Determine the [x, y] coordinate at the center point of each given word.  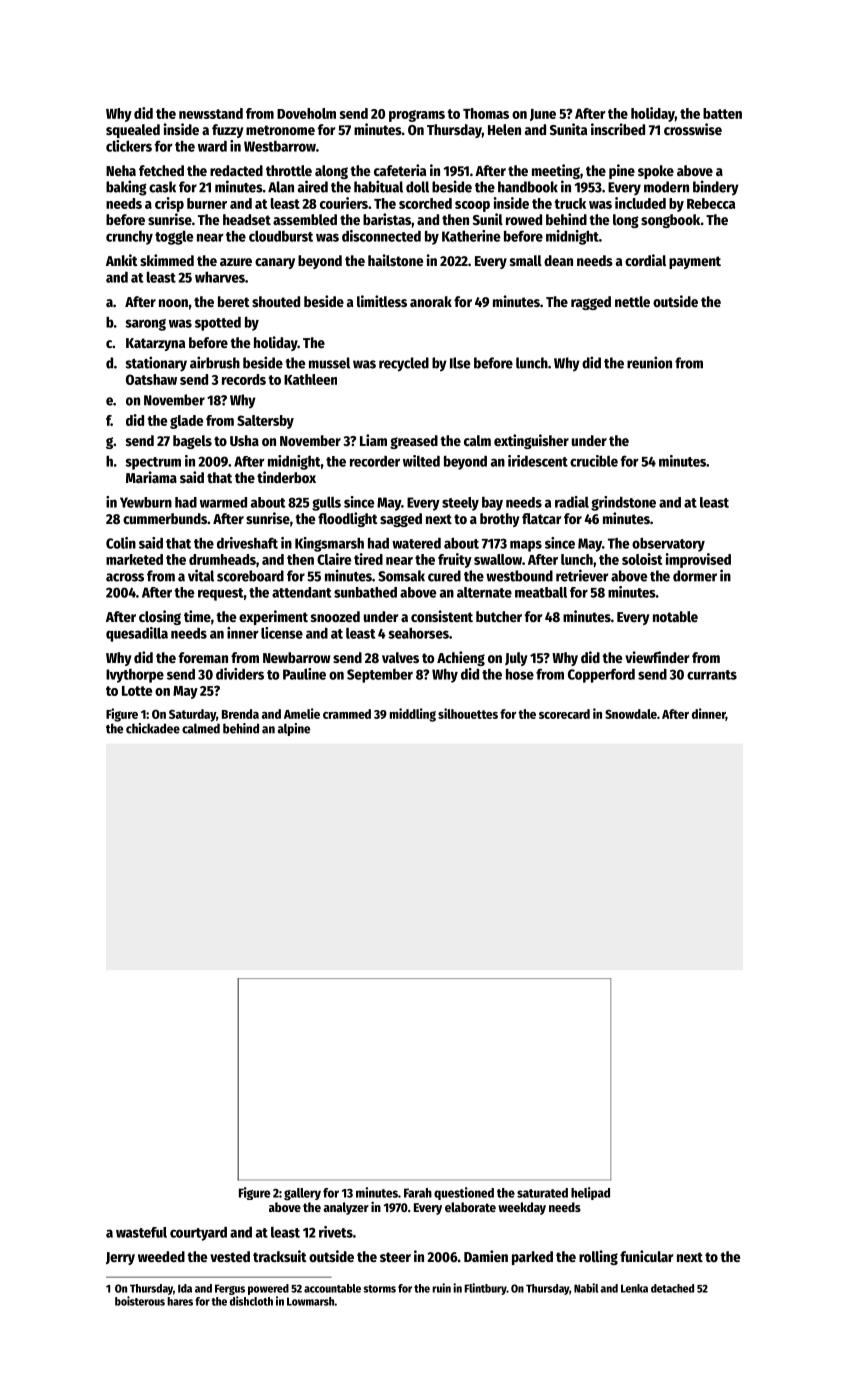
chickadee [153, 728]
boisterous [140, 1301]
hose [520, 674]
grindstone [623, 503]
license [282, 633]
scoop [472, 206]
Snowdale [631, 714]
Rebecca [711, 203]
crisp [169, 204]
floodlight [348, 519]
